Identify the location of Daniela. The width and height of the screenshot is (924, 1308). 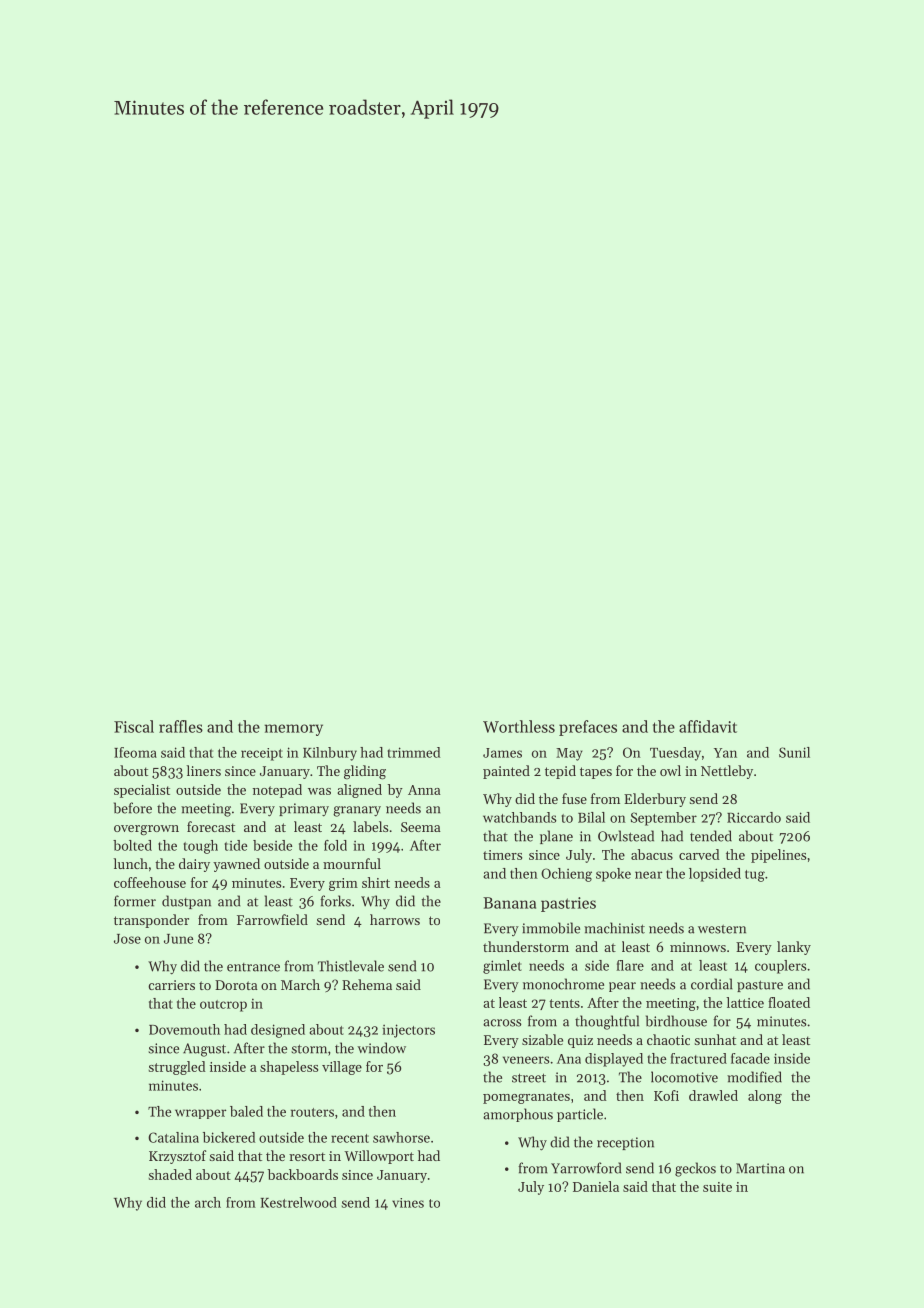
(596, 1186).
